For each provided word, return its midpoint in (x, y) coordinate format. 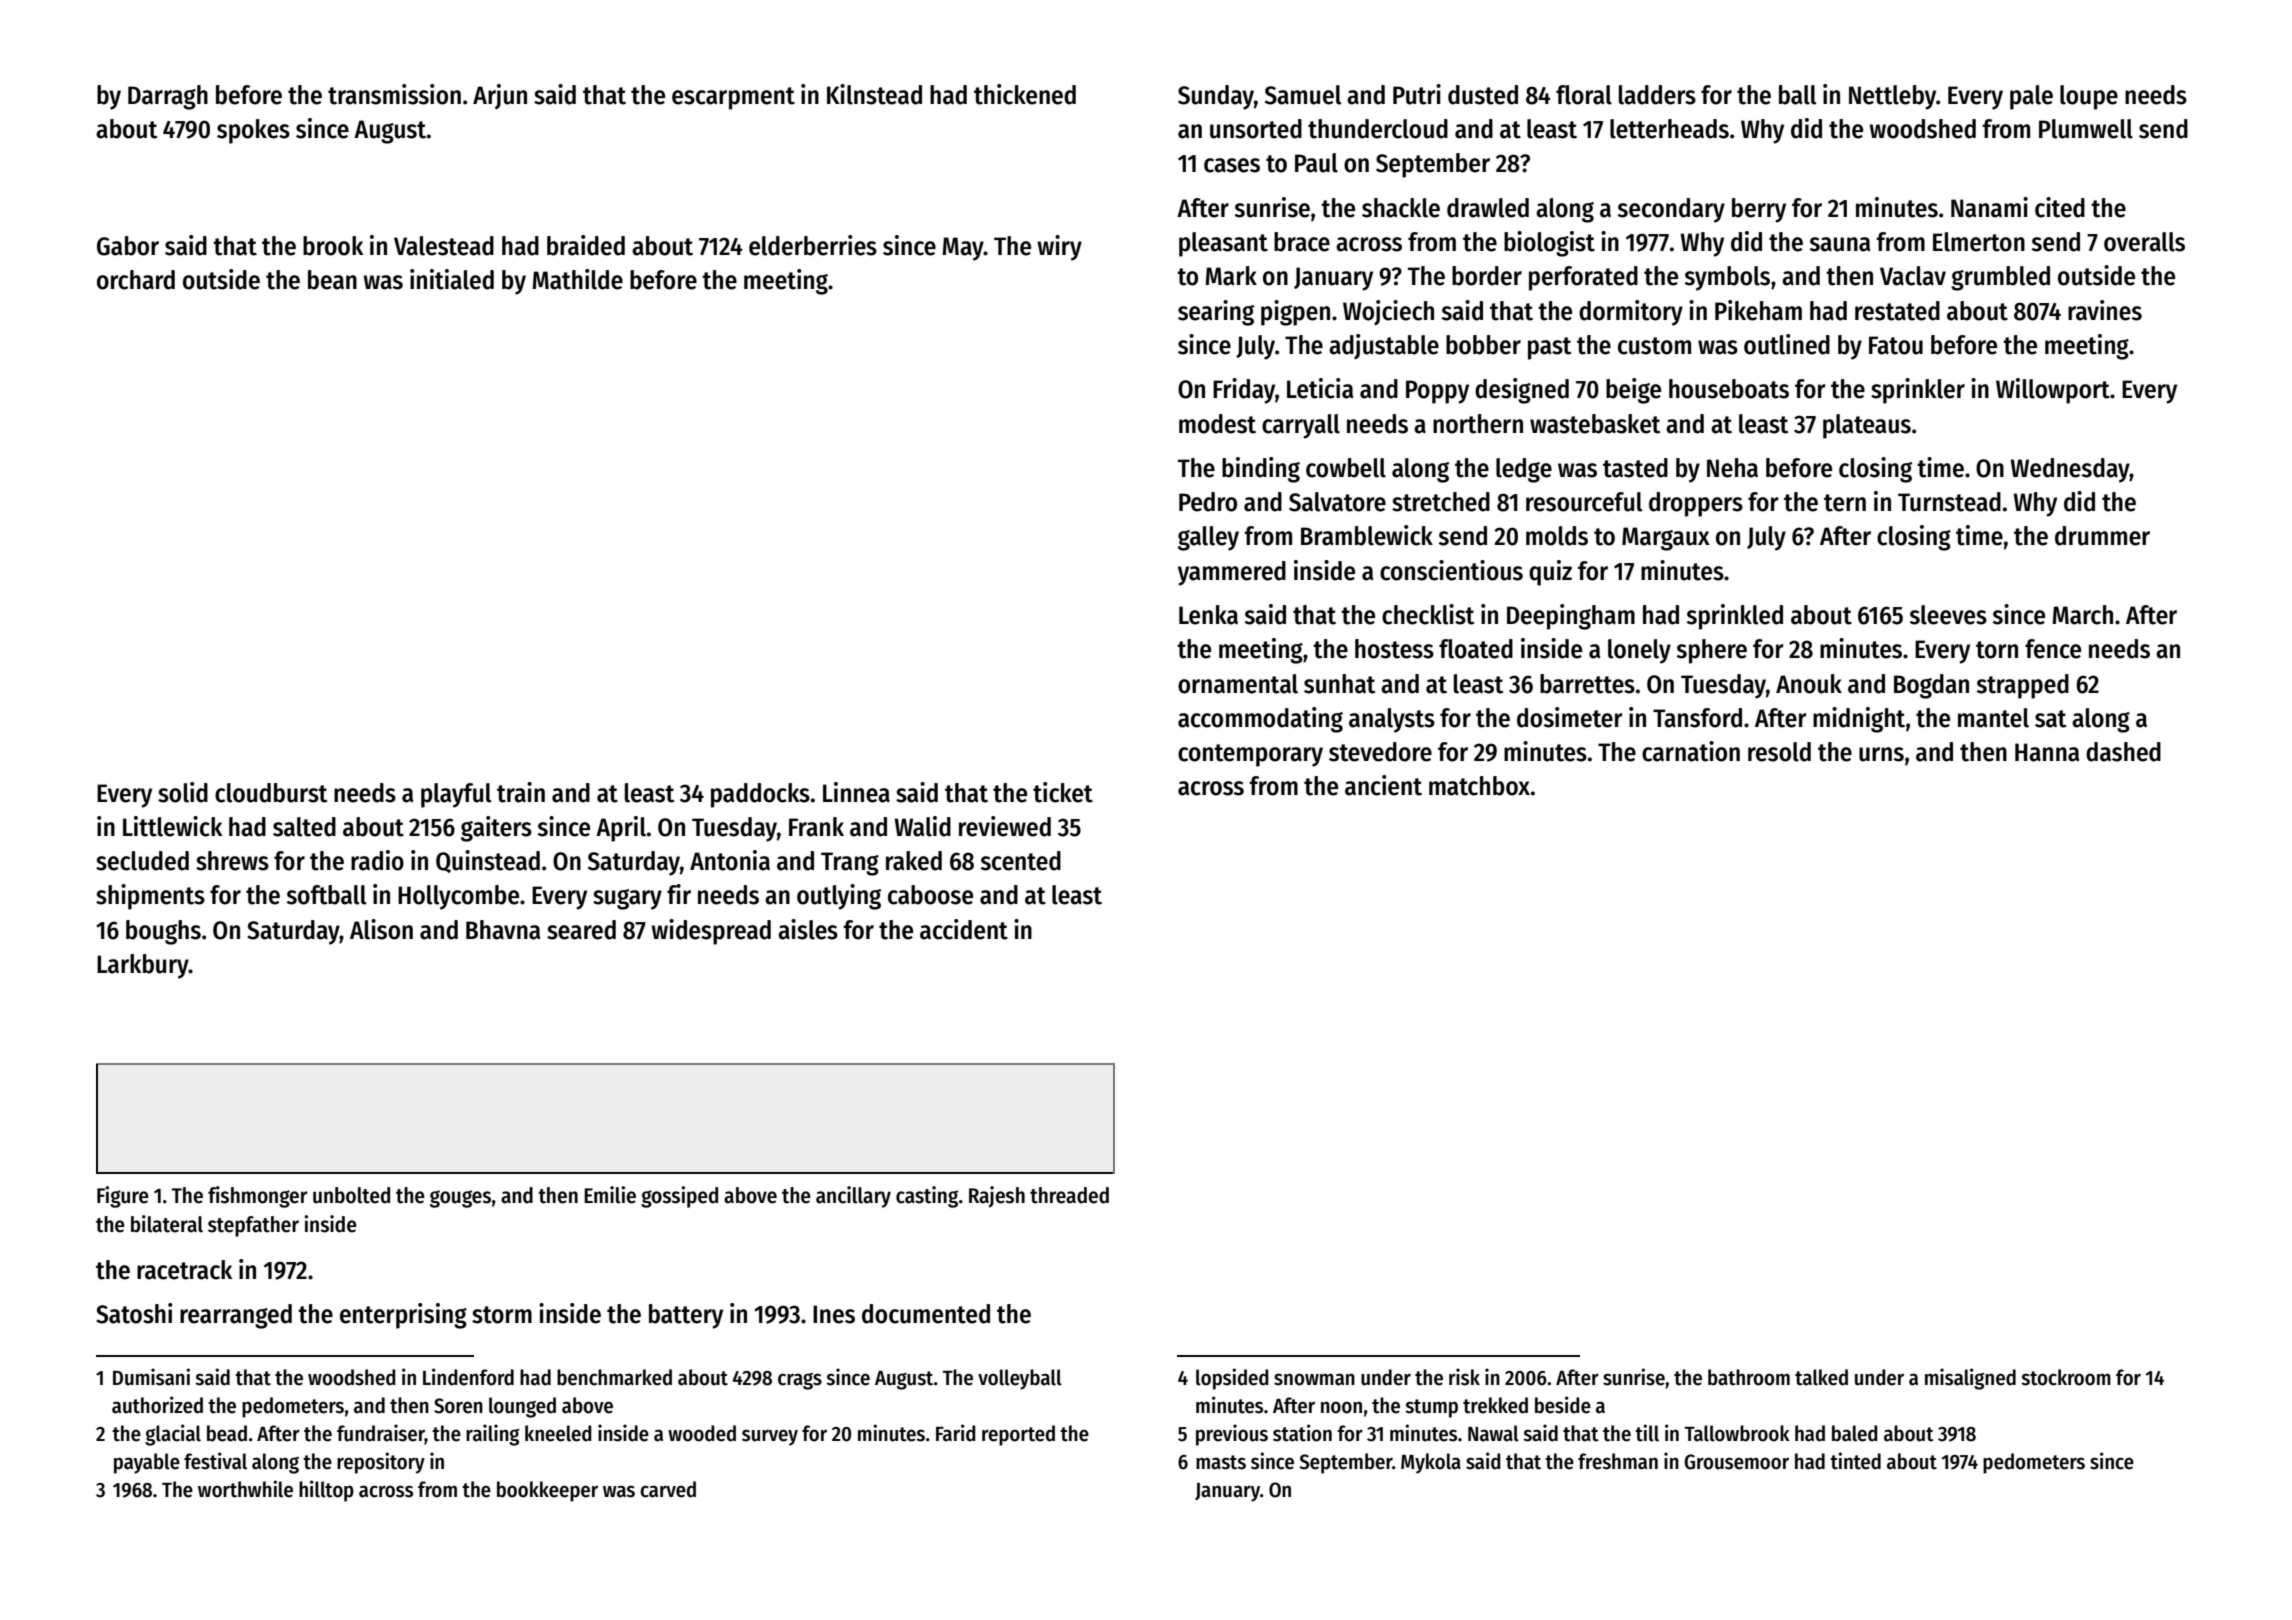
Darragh (168, 97)
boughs (163, 932)
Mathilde (577, 279)
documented (926, 1314)
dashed (2123, 752)
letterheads (1669, 129)
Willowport (2053, 391)
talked (1821, 1377)
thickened (1025, 94)
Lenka (1208, 615)
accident (964, 929)
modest (1217, 424)
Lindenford (468, 1377)
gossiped (679, 1197)
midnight (1859, 720)
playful (456, 795)
